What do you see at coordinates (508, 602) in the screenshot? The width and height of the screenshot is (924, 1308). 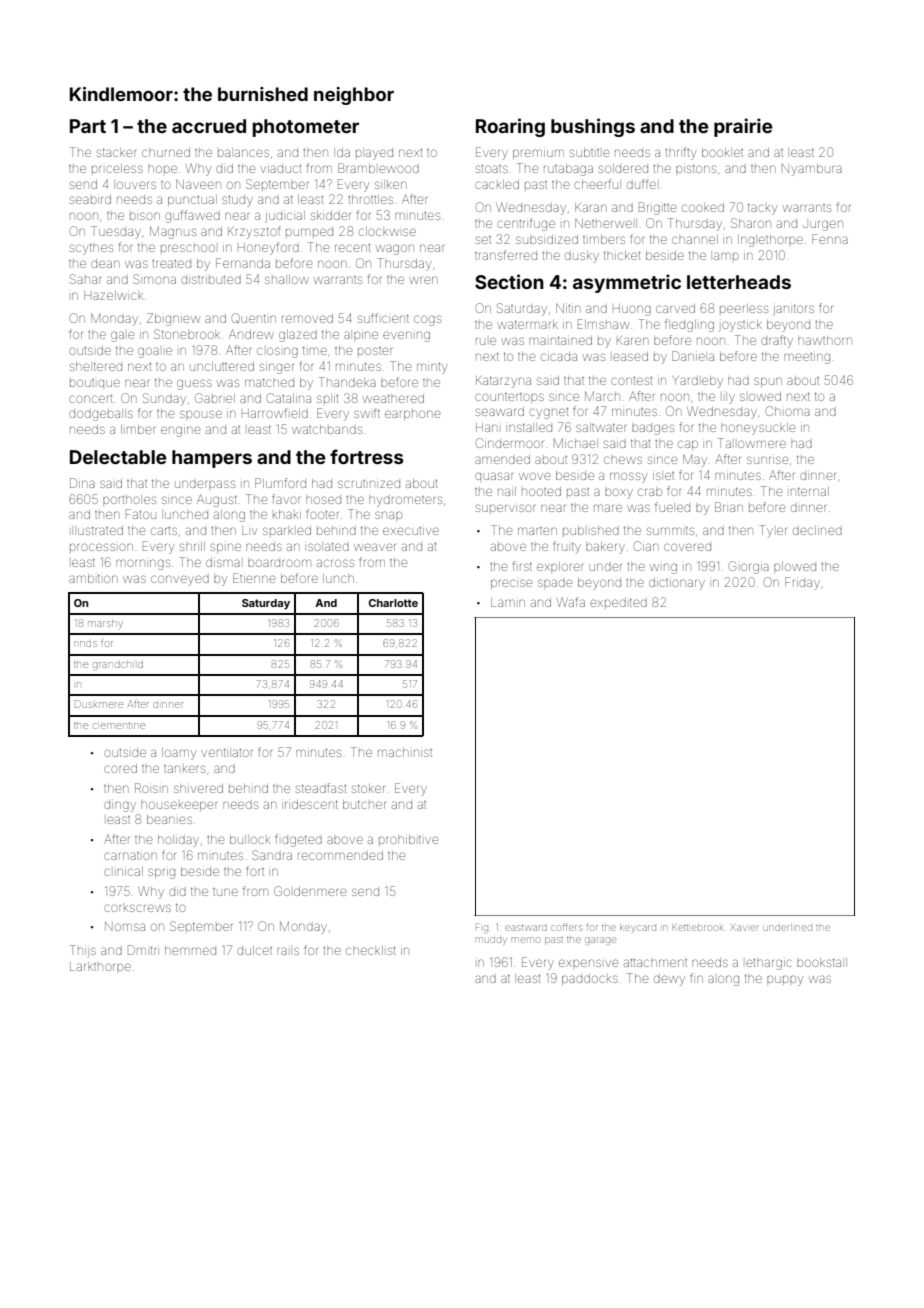 I see `Lamin` at bounding box center [508, 602].
